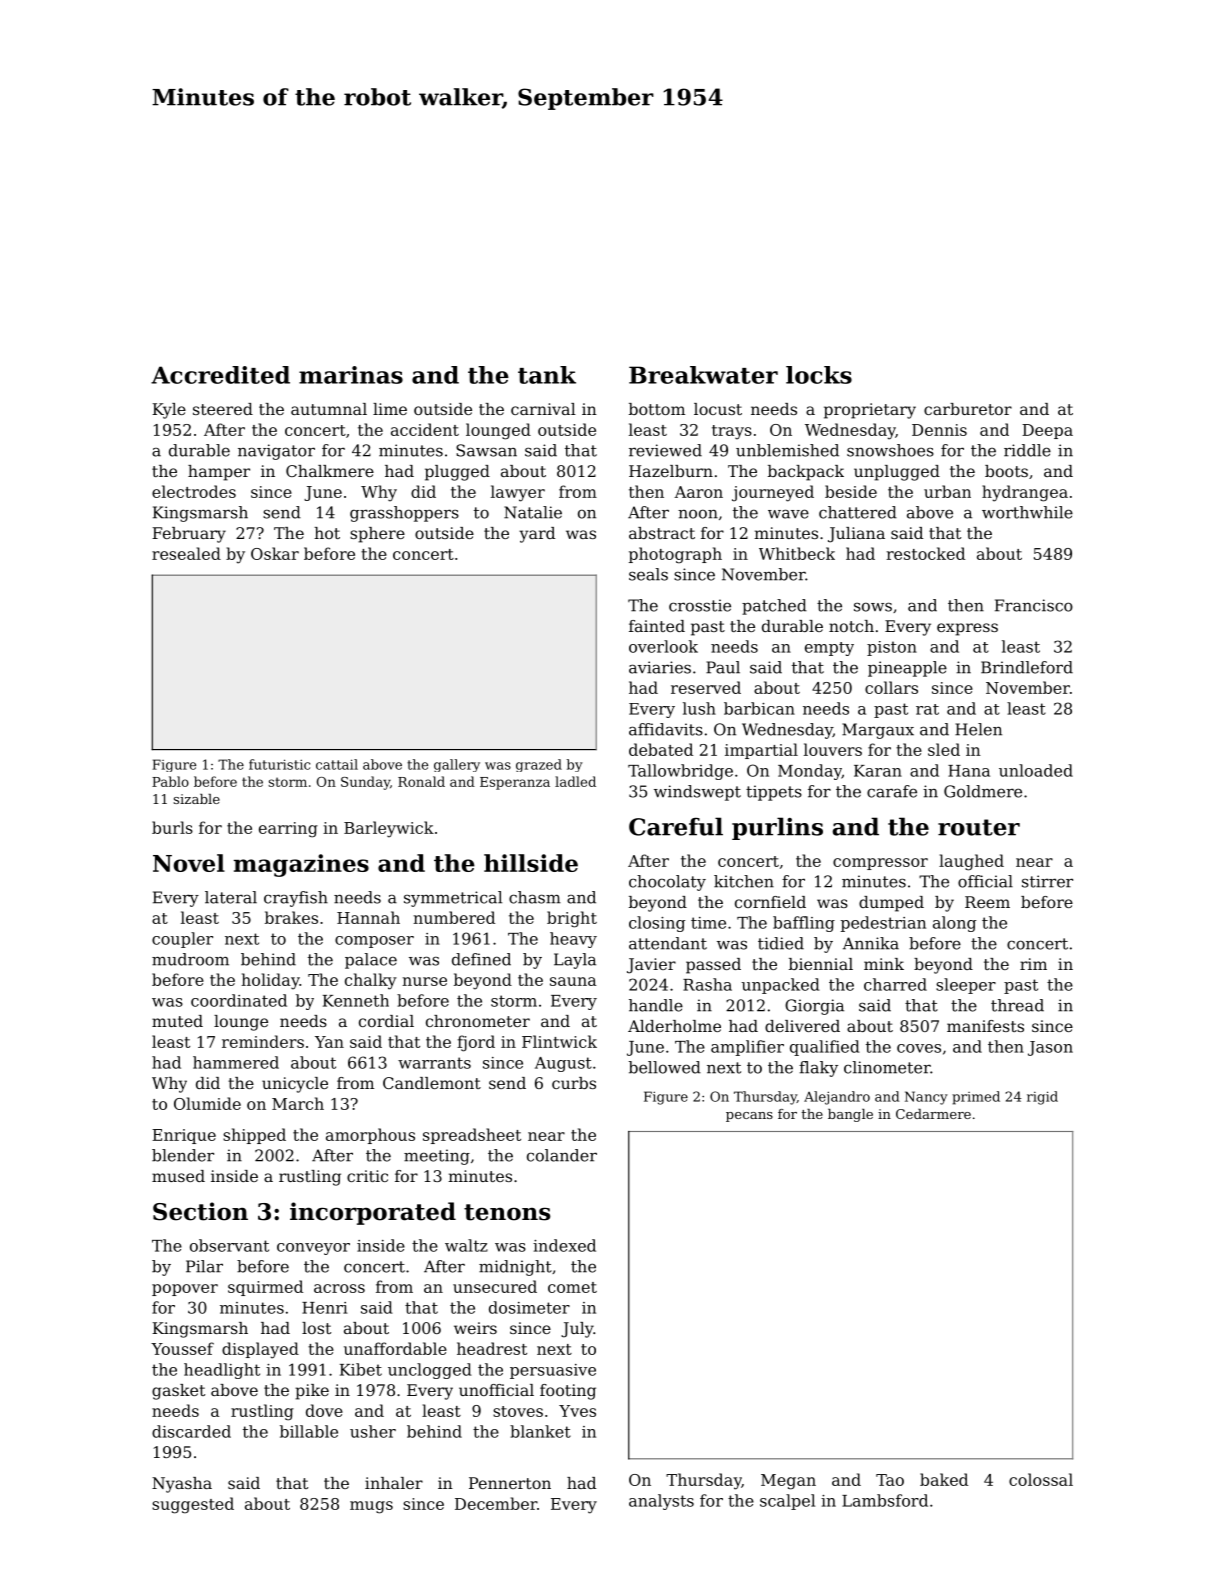 This screenshot has height=1585, width=1225. Describe the element at coordinates (1047, 881) in the screenshot. I see `stirrer` at that location.
